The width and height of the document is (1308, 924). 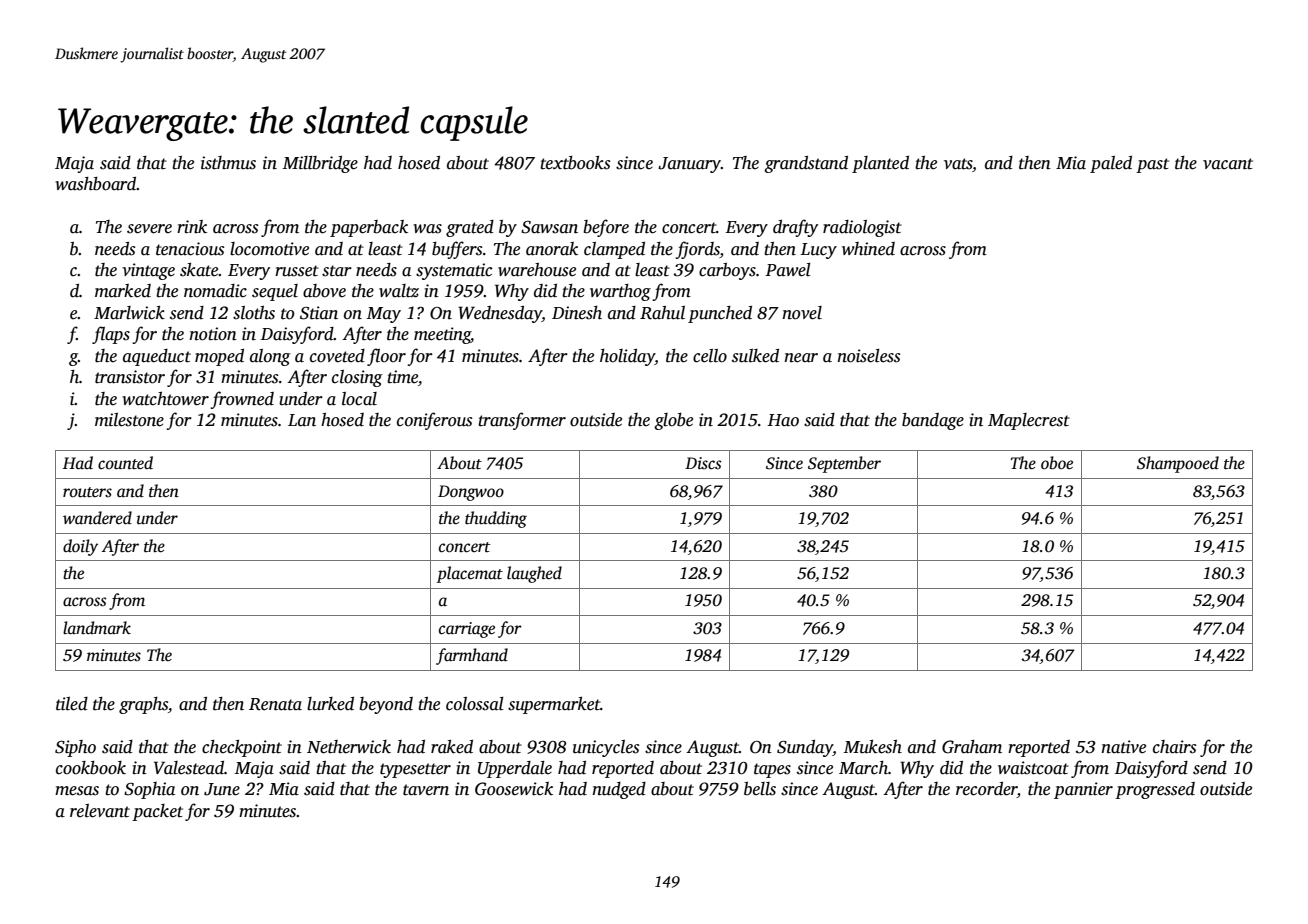 I want to click on local, so click(x=359, y=399).
